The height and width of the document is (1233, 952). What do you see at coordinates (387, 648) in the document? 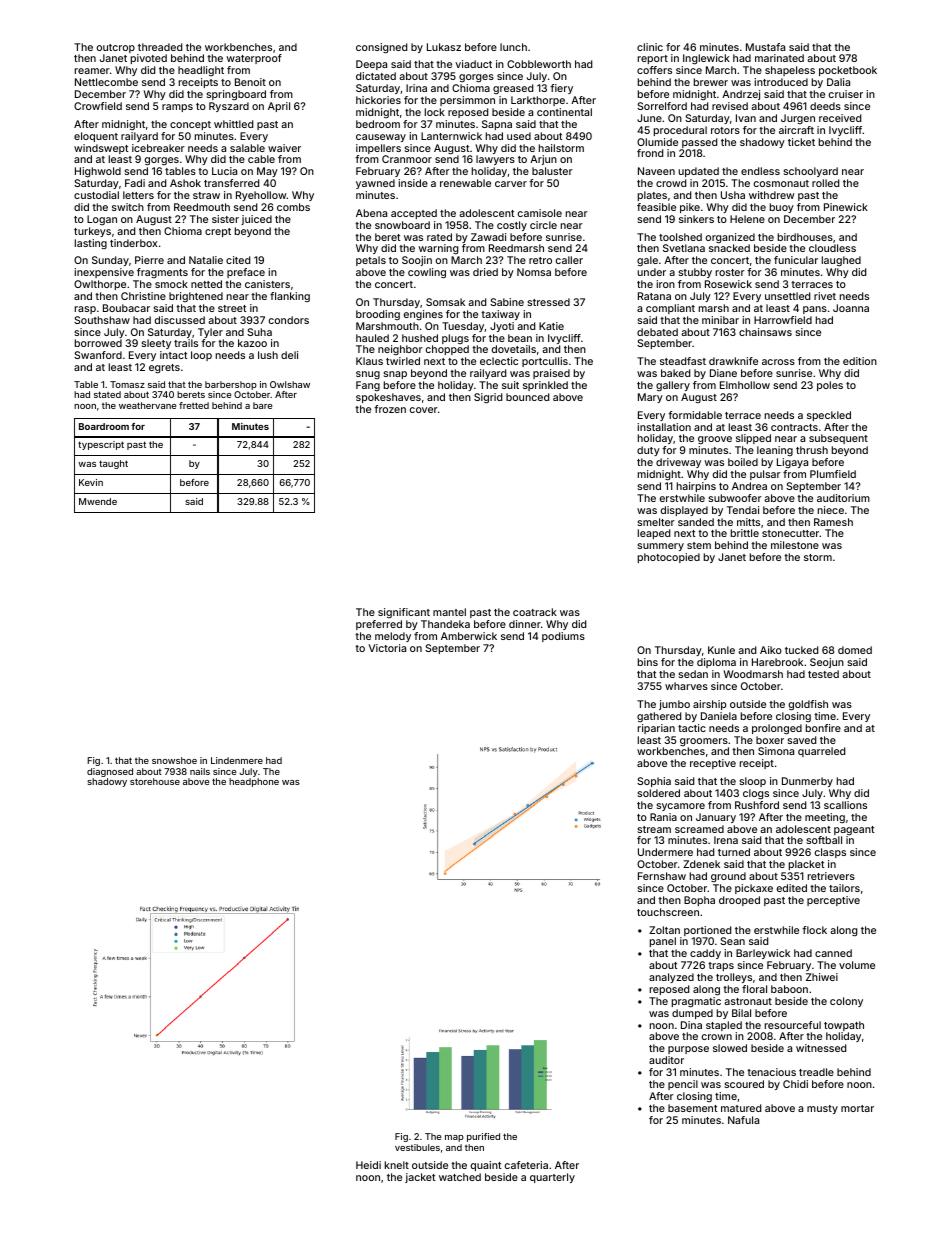
I see `Victoria` at bounding box center [387, 648].
